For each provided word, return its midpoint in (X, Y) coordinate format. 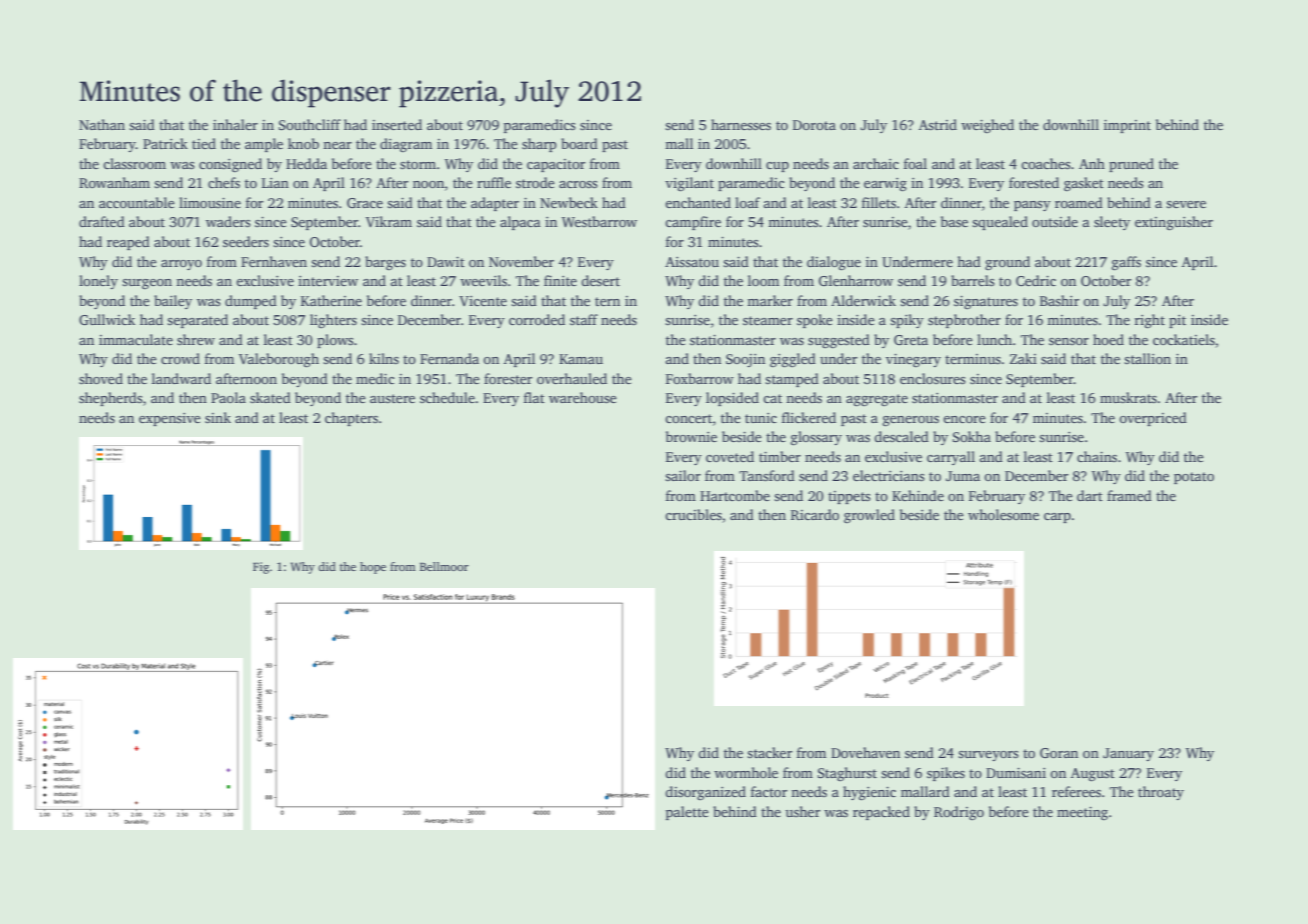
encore (964, 419)
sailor (683, 475)
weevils (483, 280)
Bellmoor (444, 566)
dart (1090, 495)
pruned (1131, 165)
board (579, 143)
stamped (792, 380)
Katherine (331, 300)
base (954, 221)
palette (687, 813)
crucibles (693, 514)
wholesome (1003, 514)
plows (335, 341)
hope (373, 568)
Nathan (102, 124)
